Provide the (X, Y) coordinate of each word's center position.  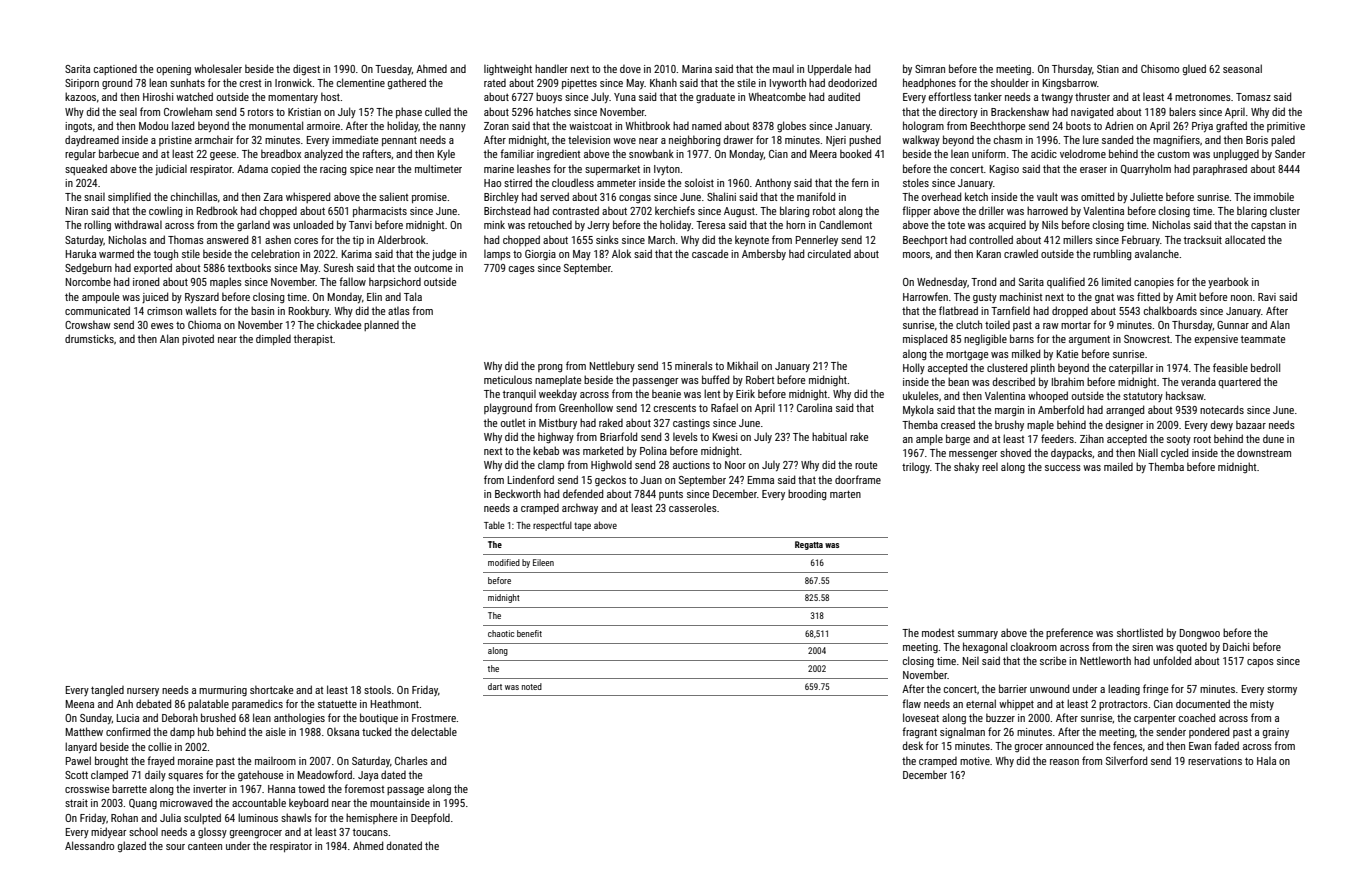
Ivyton (667, 170)
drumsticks (89, 338)
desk (913, 745)
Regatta (809, 545)
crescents (675, 408)
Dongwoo (1200, 634)
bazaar (1251, 424)
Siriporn (82, 84)
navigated (1092, 113)
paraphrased (1220, 169)
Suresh (338, 267)
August (739, 212)
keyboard (308, 803)
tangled (107, 691)
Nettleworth (1105, 660)
